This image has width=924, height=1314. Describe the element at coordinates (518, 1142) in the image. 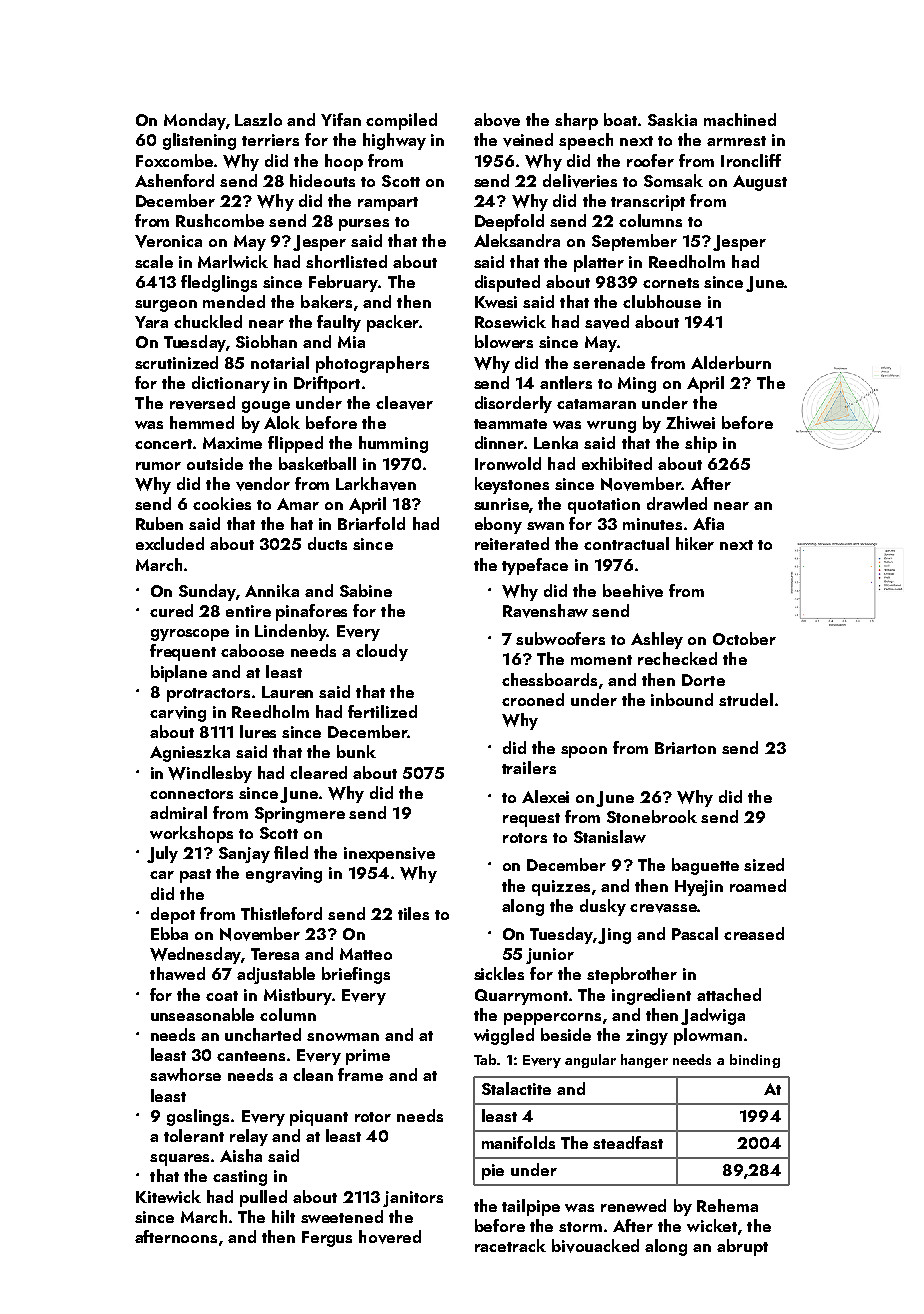

I see `manifolds` at that location.
